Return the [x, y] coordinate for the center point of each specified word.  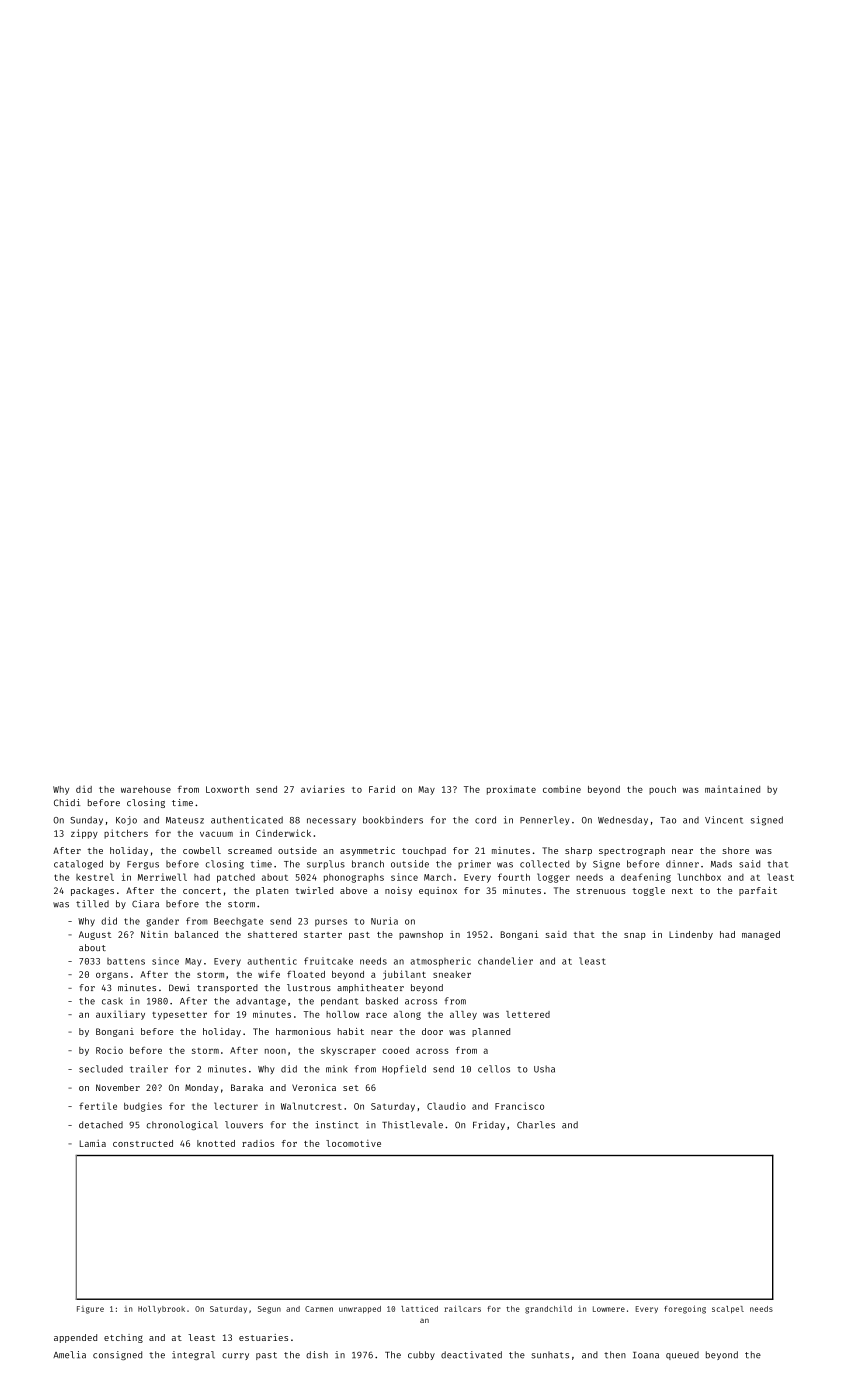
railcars [462, 1308]
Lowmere [609, 1309]
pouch [662, 790]
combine [562, 789]
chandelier [505, 961]
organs [112, 976]
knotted [216, 1143]
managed [761, 935]
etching [123, 1338]
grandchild [548, 1309]
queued [682, 1355]
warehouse [146, 789]
